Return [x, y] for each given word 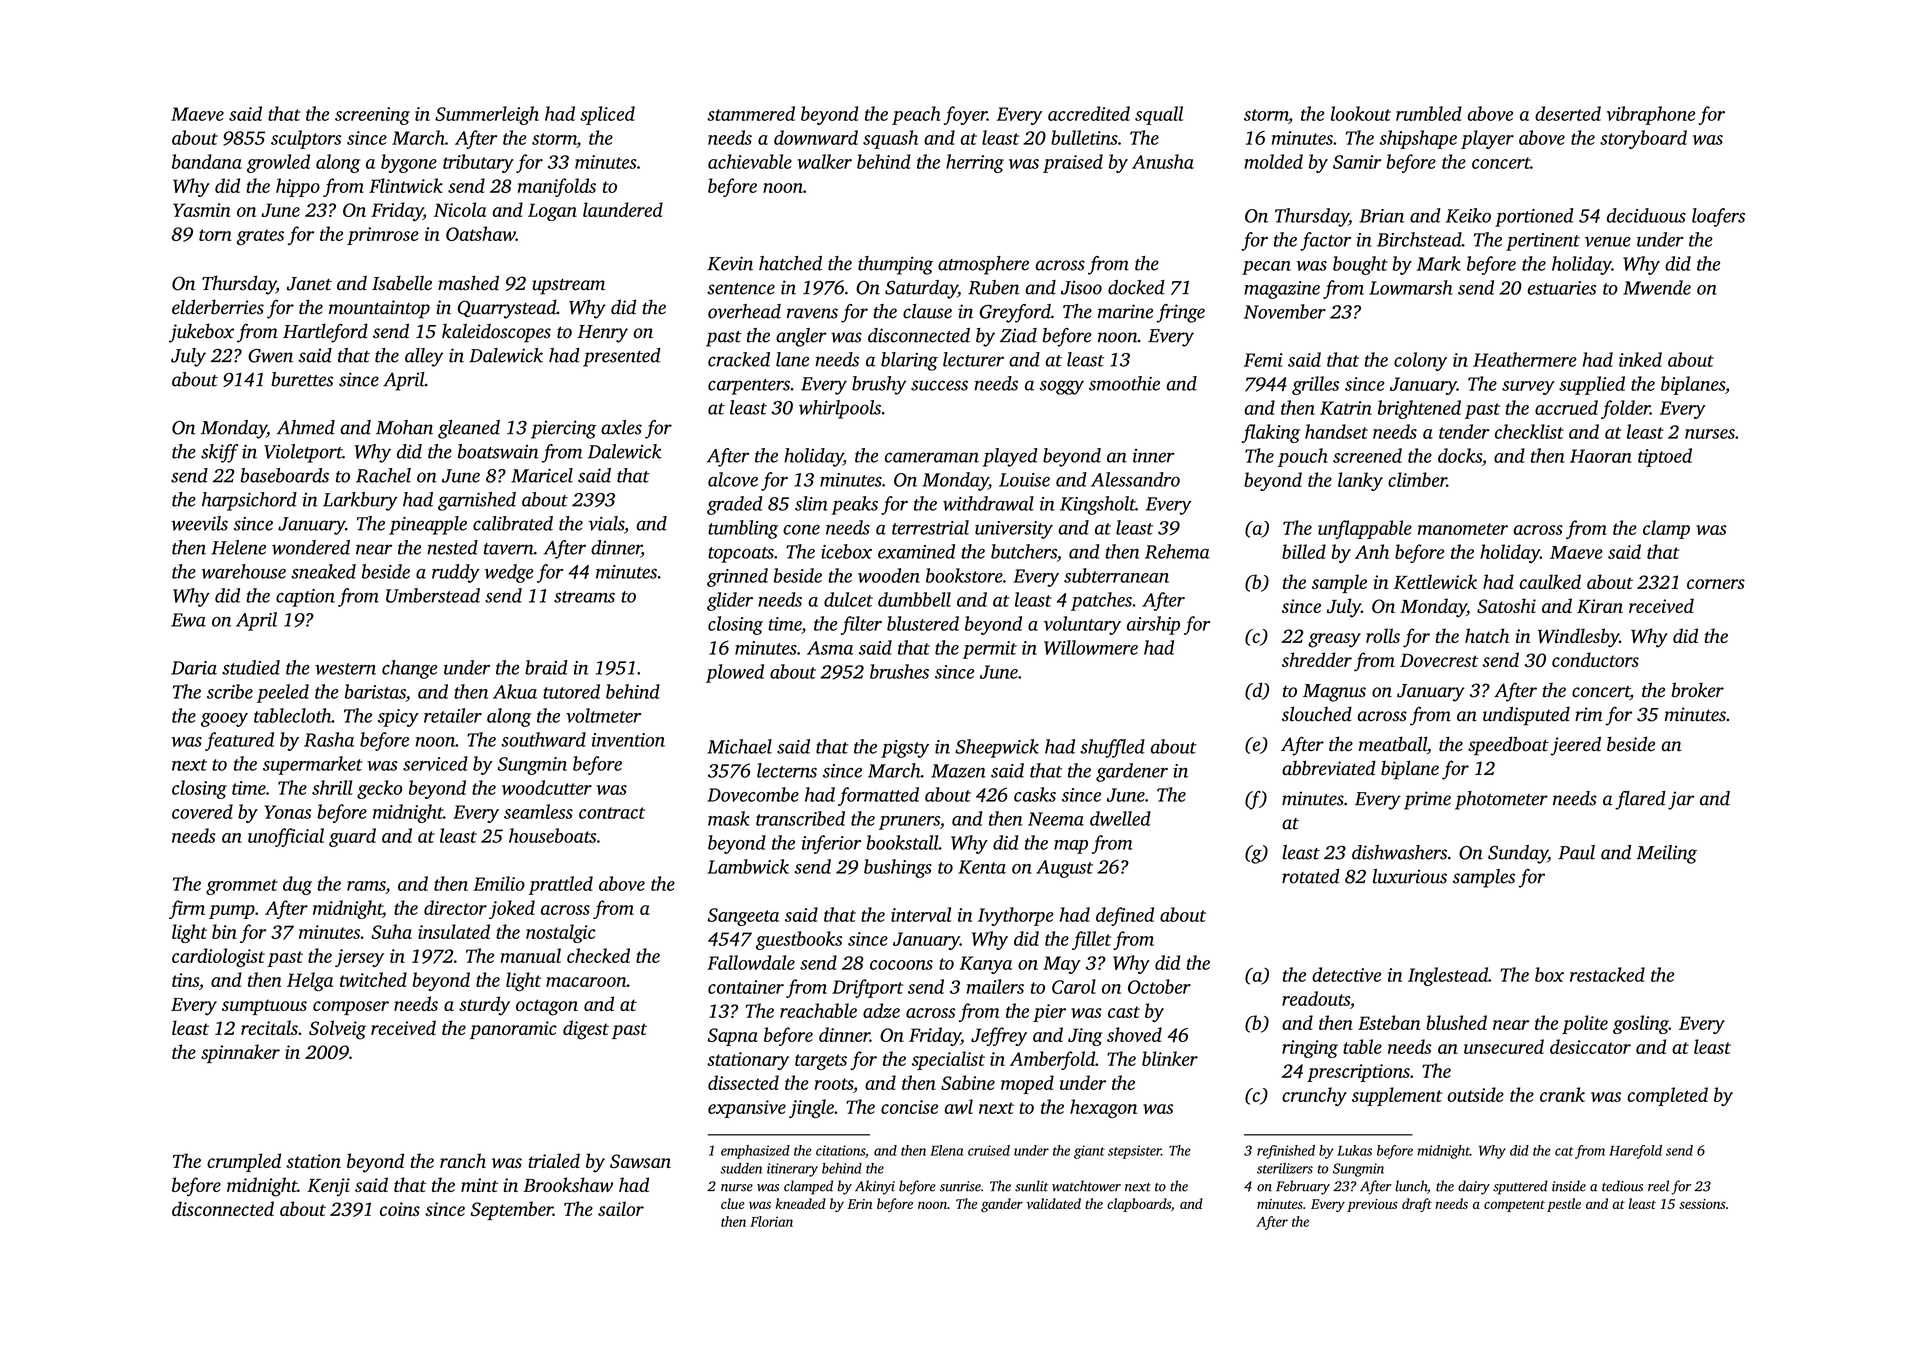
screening [372, 116]
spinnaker [240, 1053]
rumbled [1429, 113]
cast [1124, 1012]
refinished [1286, 1152]
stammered [751, 113]
